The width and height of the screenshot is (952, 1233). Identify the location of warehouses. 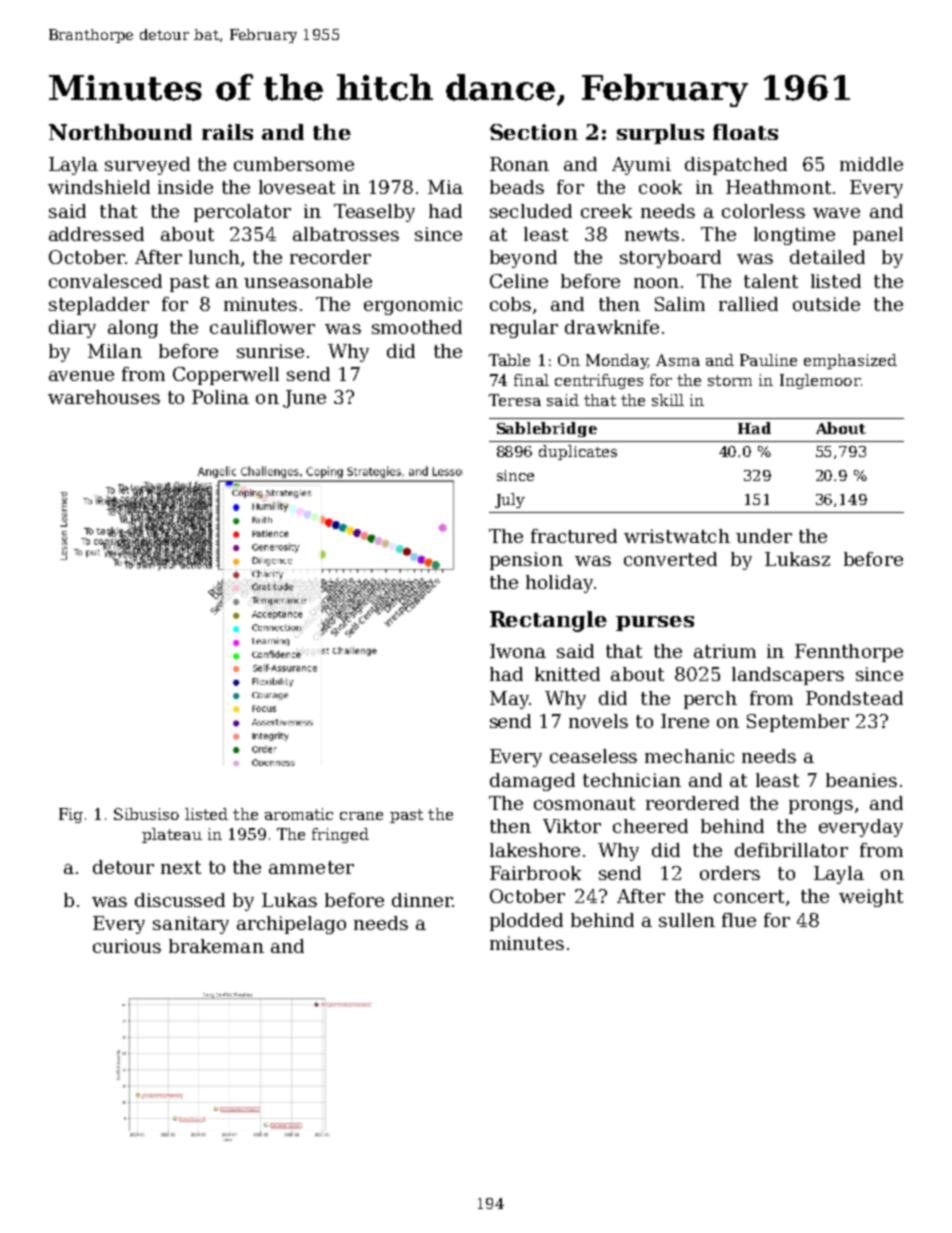
(104, 397).
